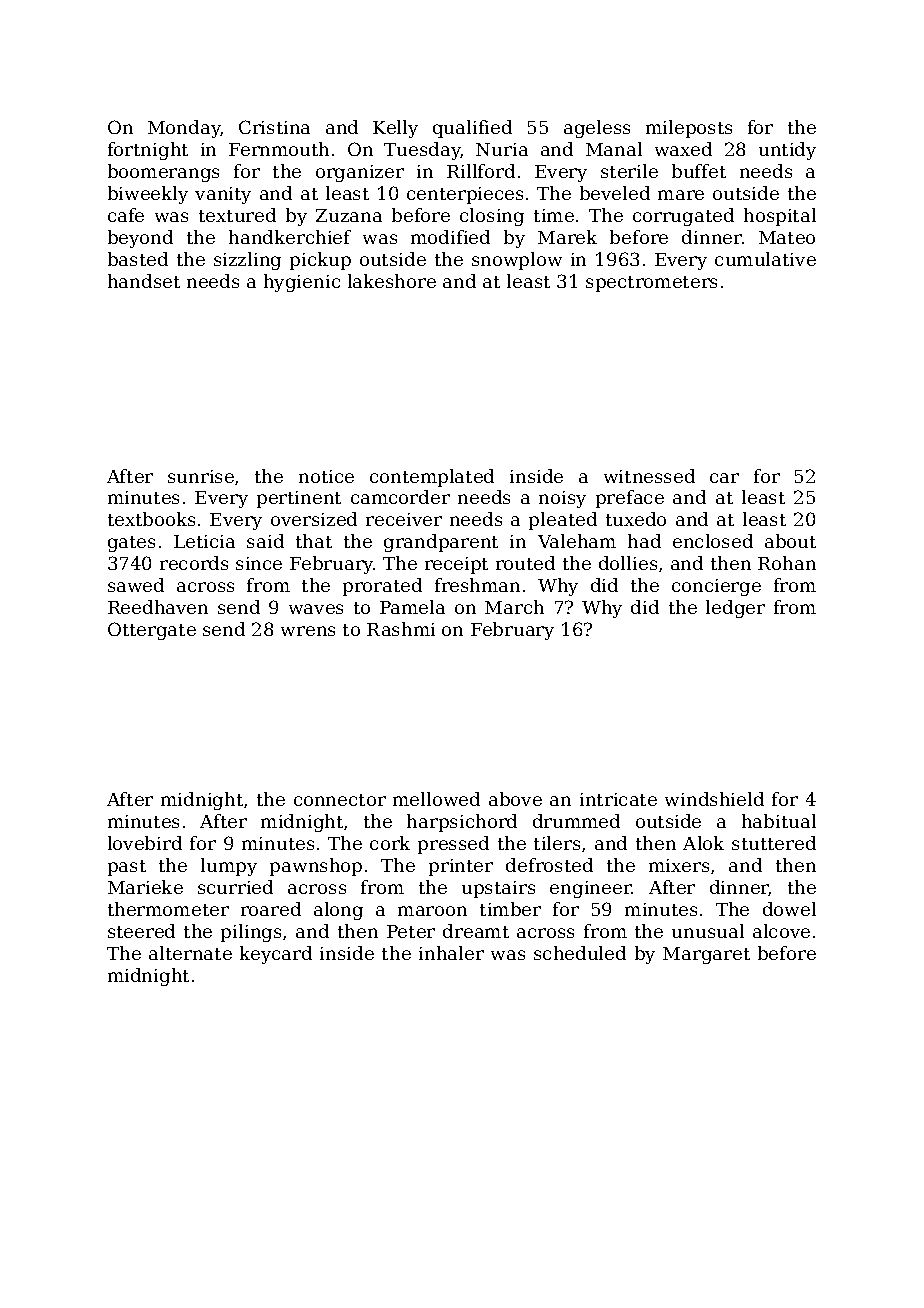 The image size is (924, 1308). What do you see at coordinates (151, 519) in the screenshot?
I see `textbooks` at bounding box center [151, 519].
